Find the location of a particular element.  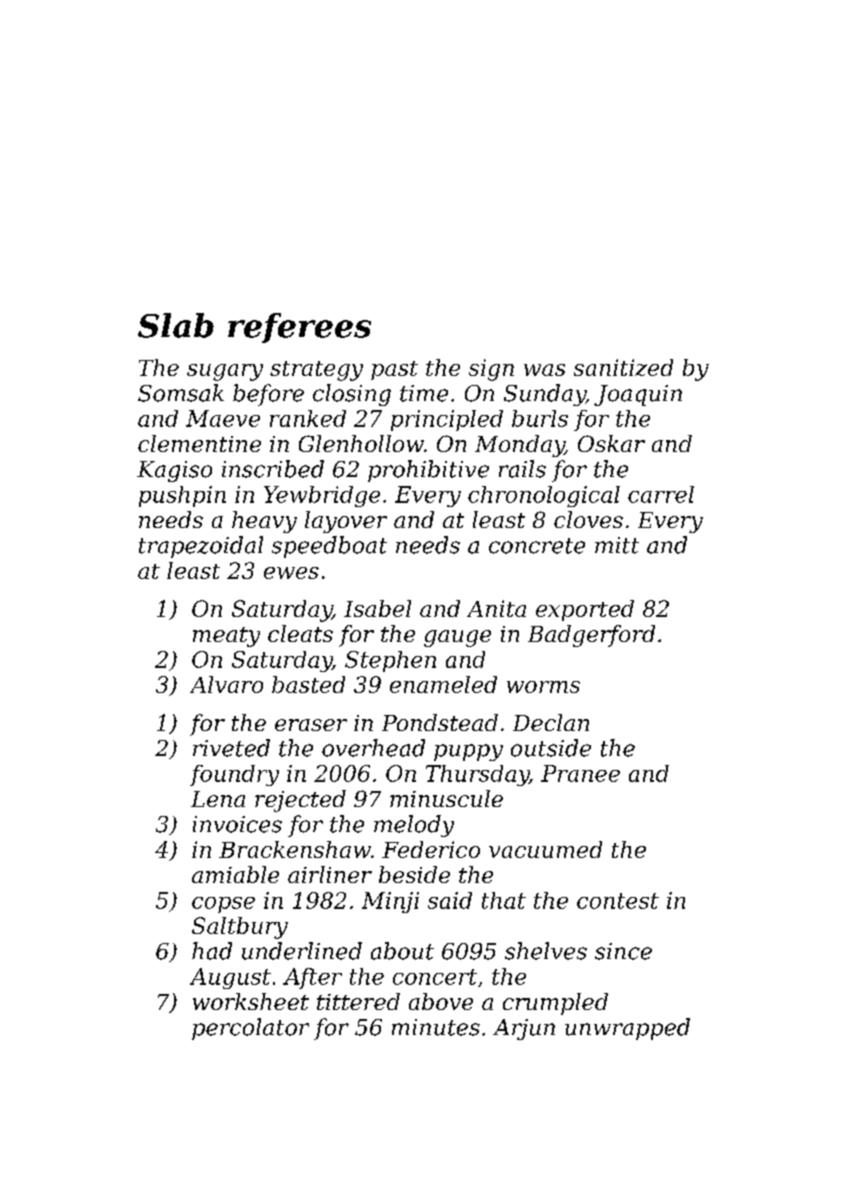

was is located at coordinates (544, 370).
